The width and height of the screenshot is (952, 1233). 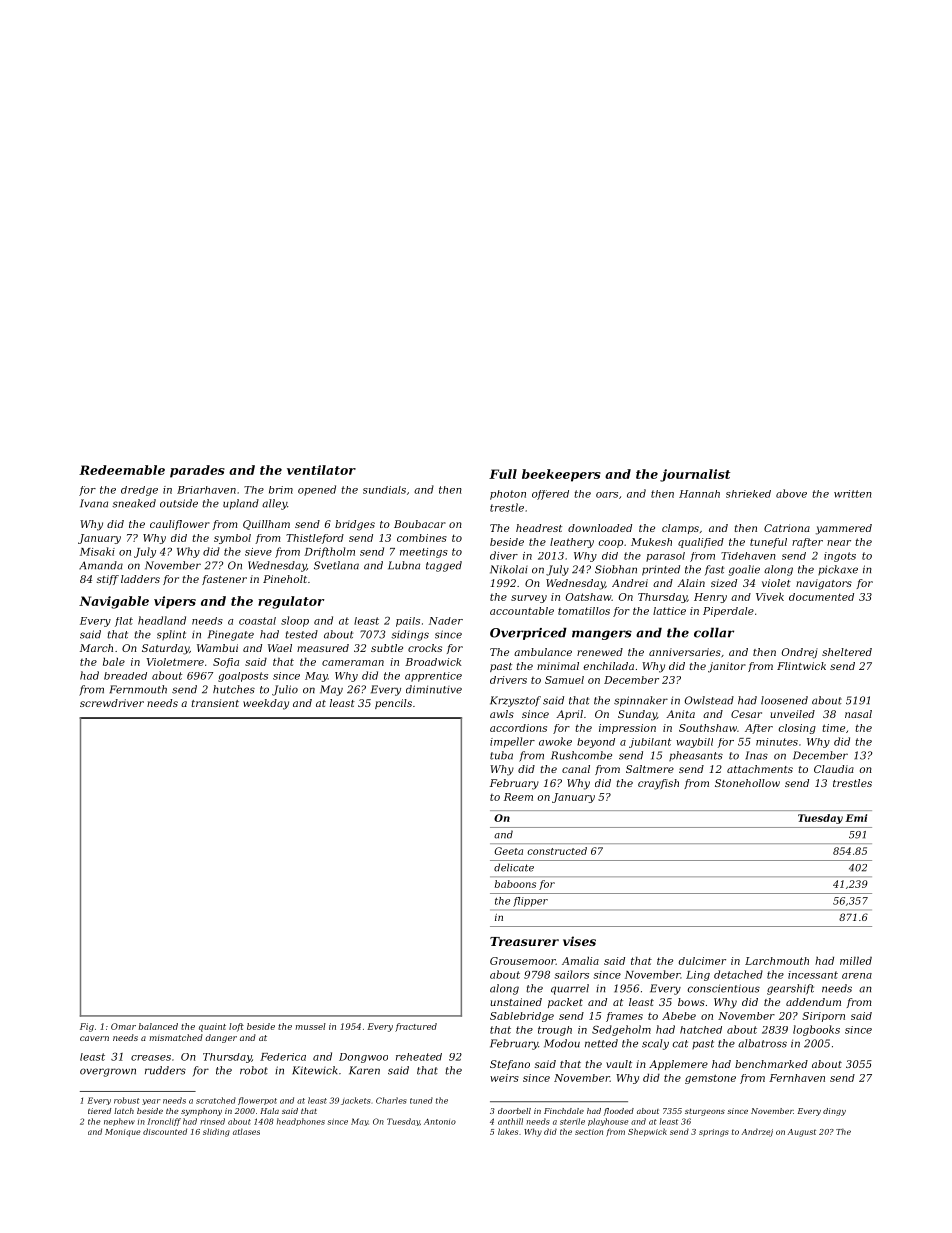 What do you see at coordinates (523, 961) in the screenshot?
I see `Grousemoor` at bounding box center [523, 961].
